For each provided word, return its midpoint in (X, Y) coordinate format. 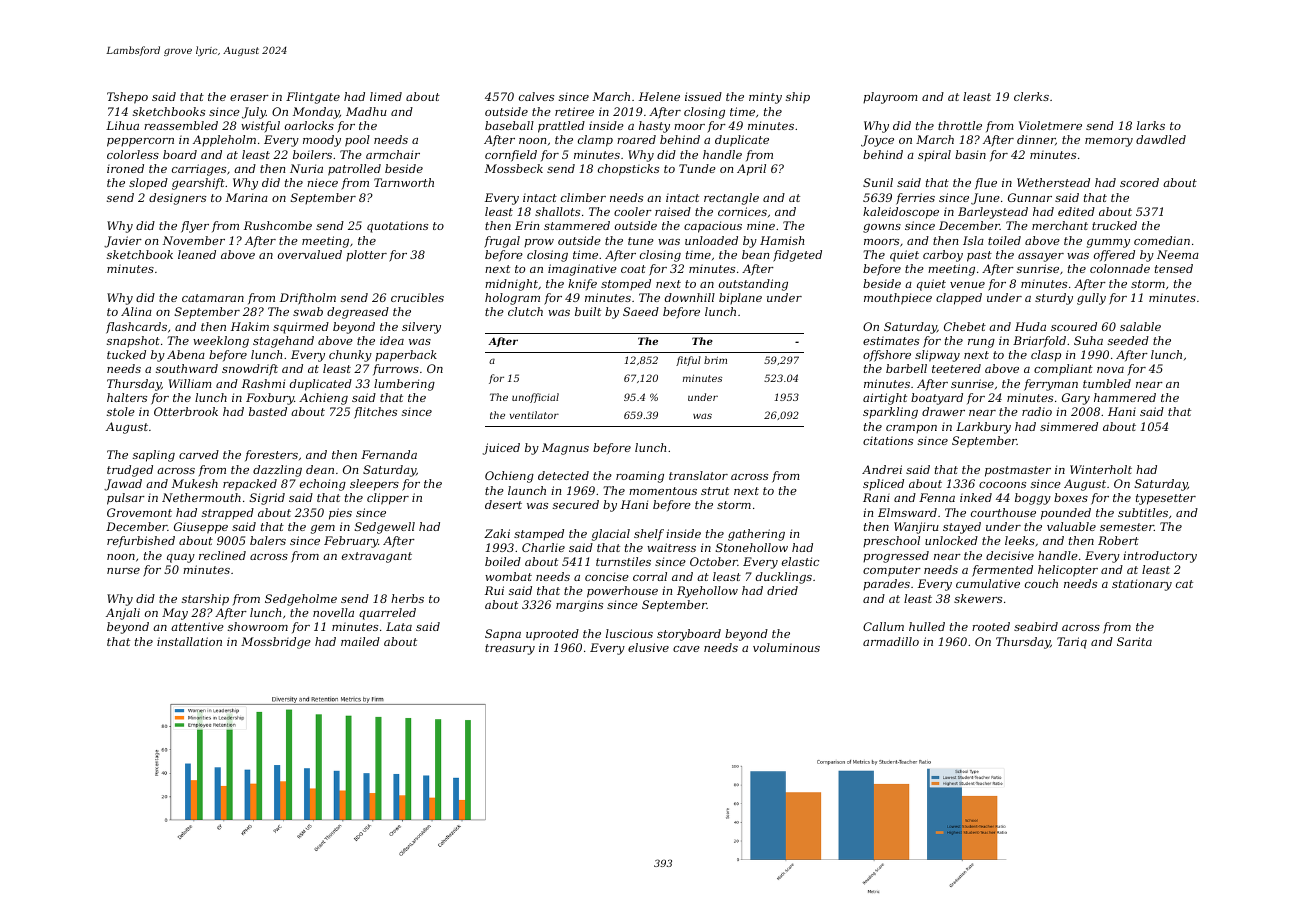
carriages (199, 170)
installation (189, 641)
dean (320, 469)
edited (1076, 211)
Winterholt (1101, 469)
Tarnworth (404, 182)
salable (1140, 326)
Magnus (565, 449)
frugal (502, 242)
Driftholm (308, 299)
